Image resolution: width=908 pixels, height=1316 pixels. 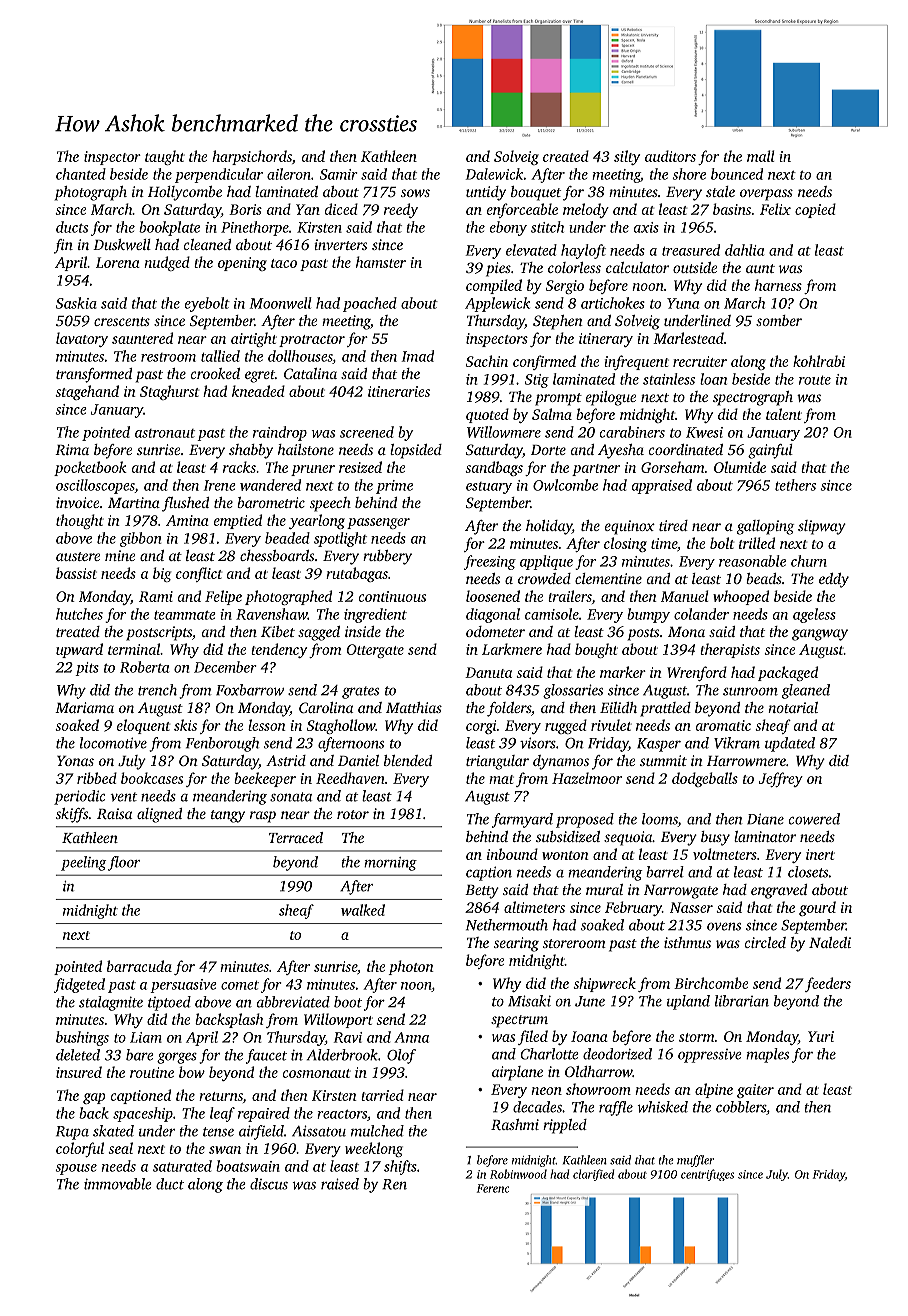 I want to click on sonata, so click(x=291, y=797).
